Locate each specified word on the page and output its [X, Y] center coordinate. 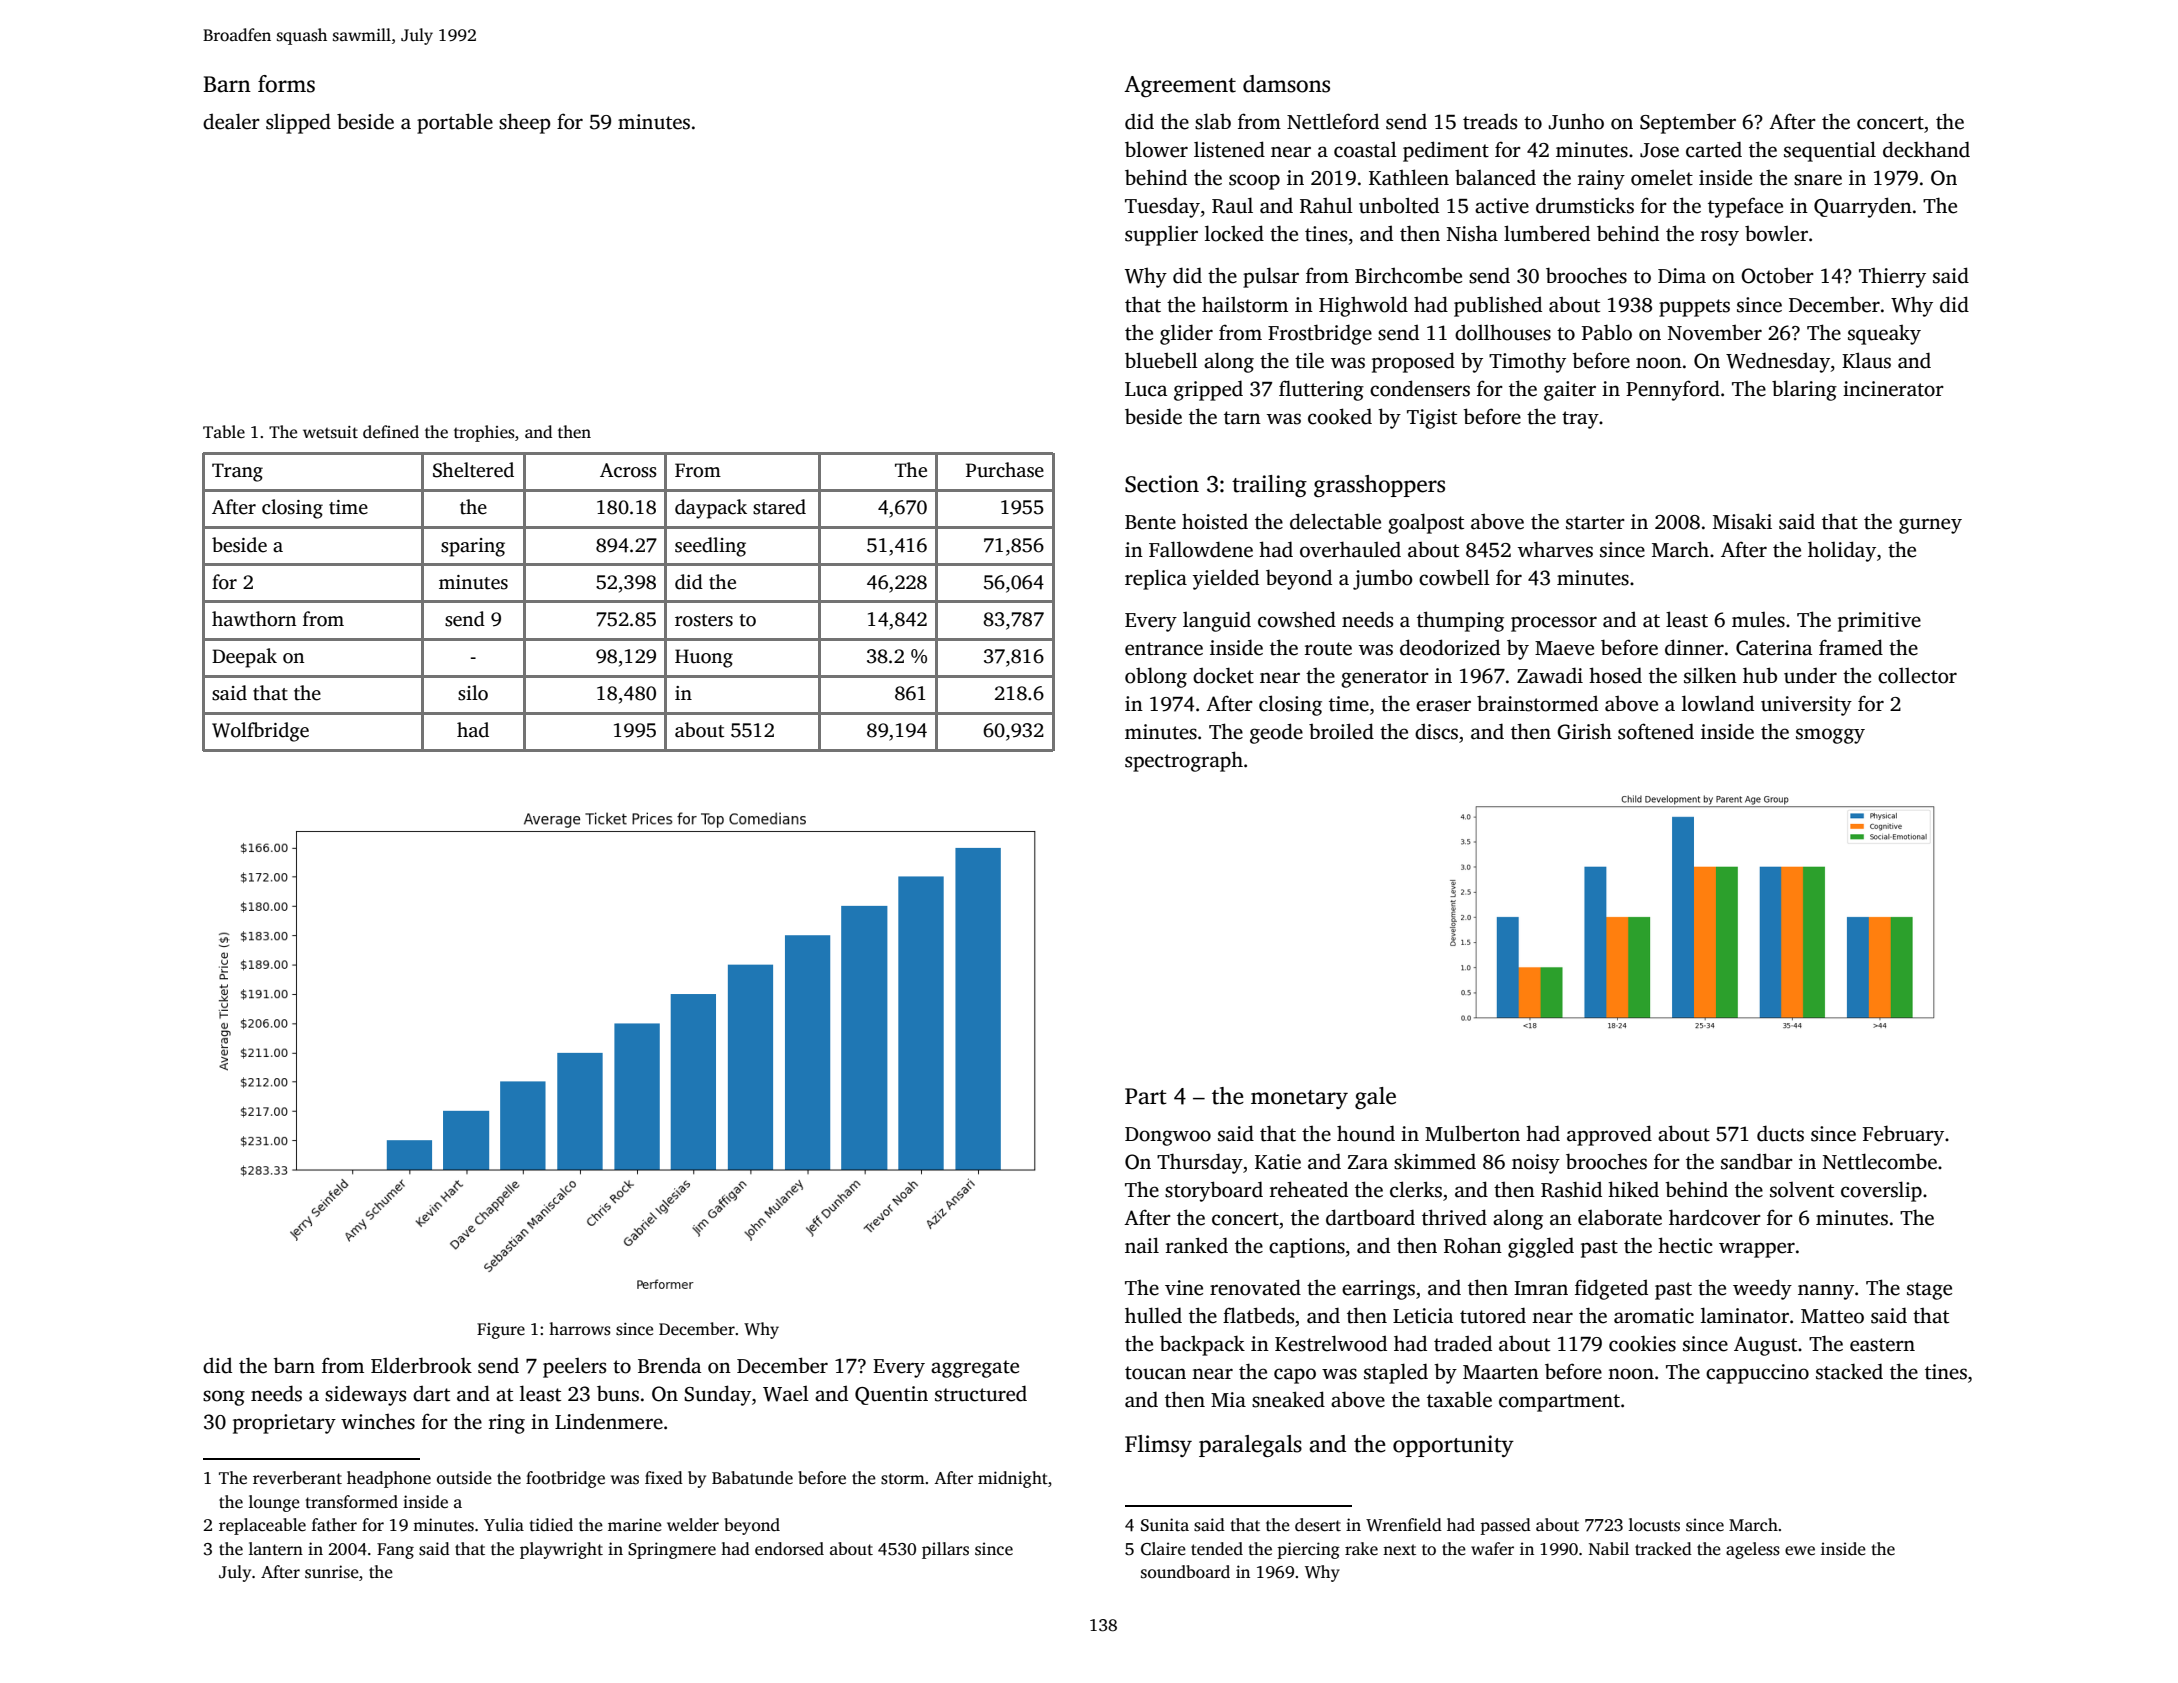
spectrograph [1184, 761]
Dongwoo [1168, 1136]
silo [473, 693]
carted [1714, 149]
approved [1609, 1135]
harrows [580, 1329]
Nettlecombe [1880, 1161]
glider [1186, 334]
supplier [1161, 236]
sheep [524, 123]
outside [464, 1478]
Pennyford [1673, 390]
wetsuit [330, 432]
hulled [1153, 1315]
